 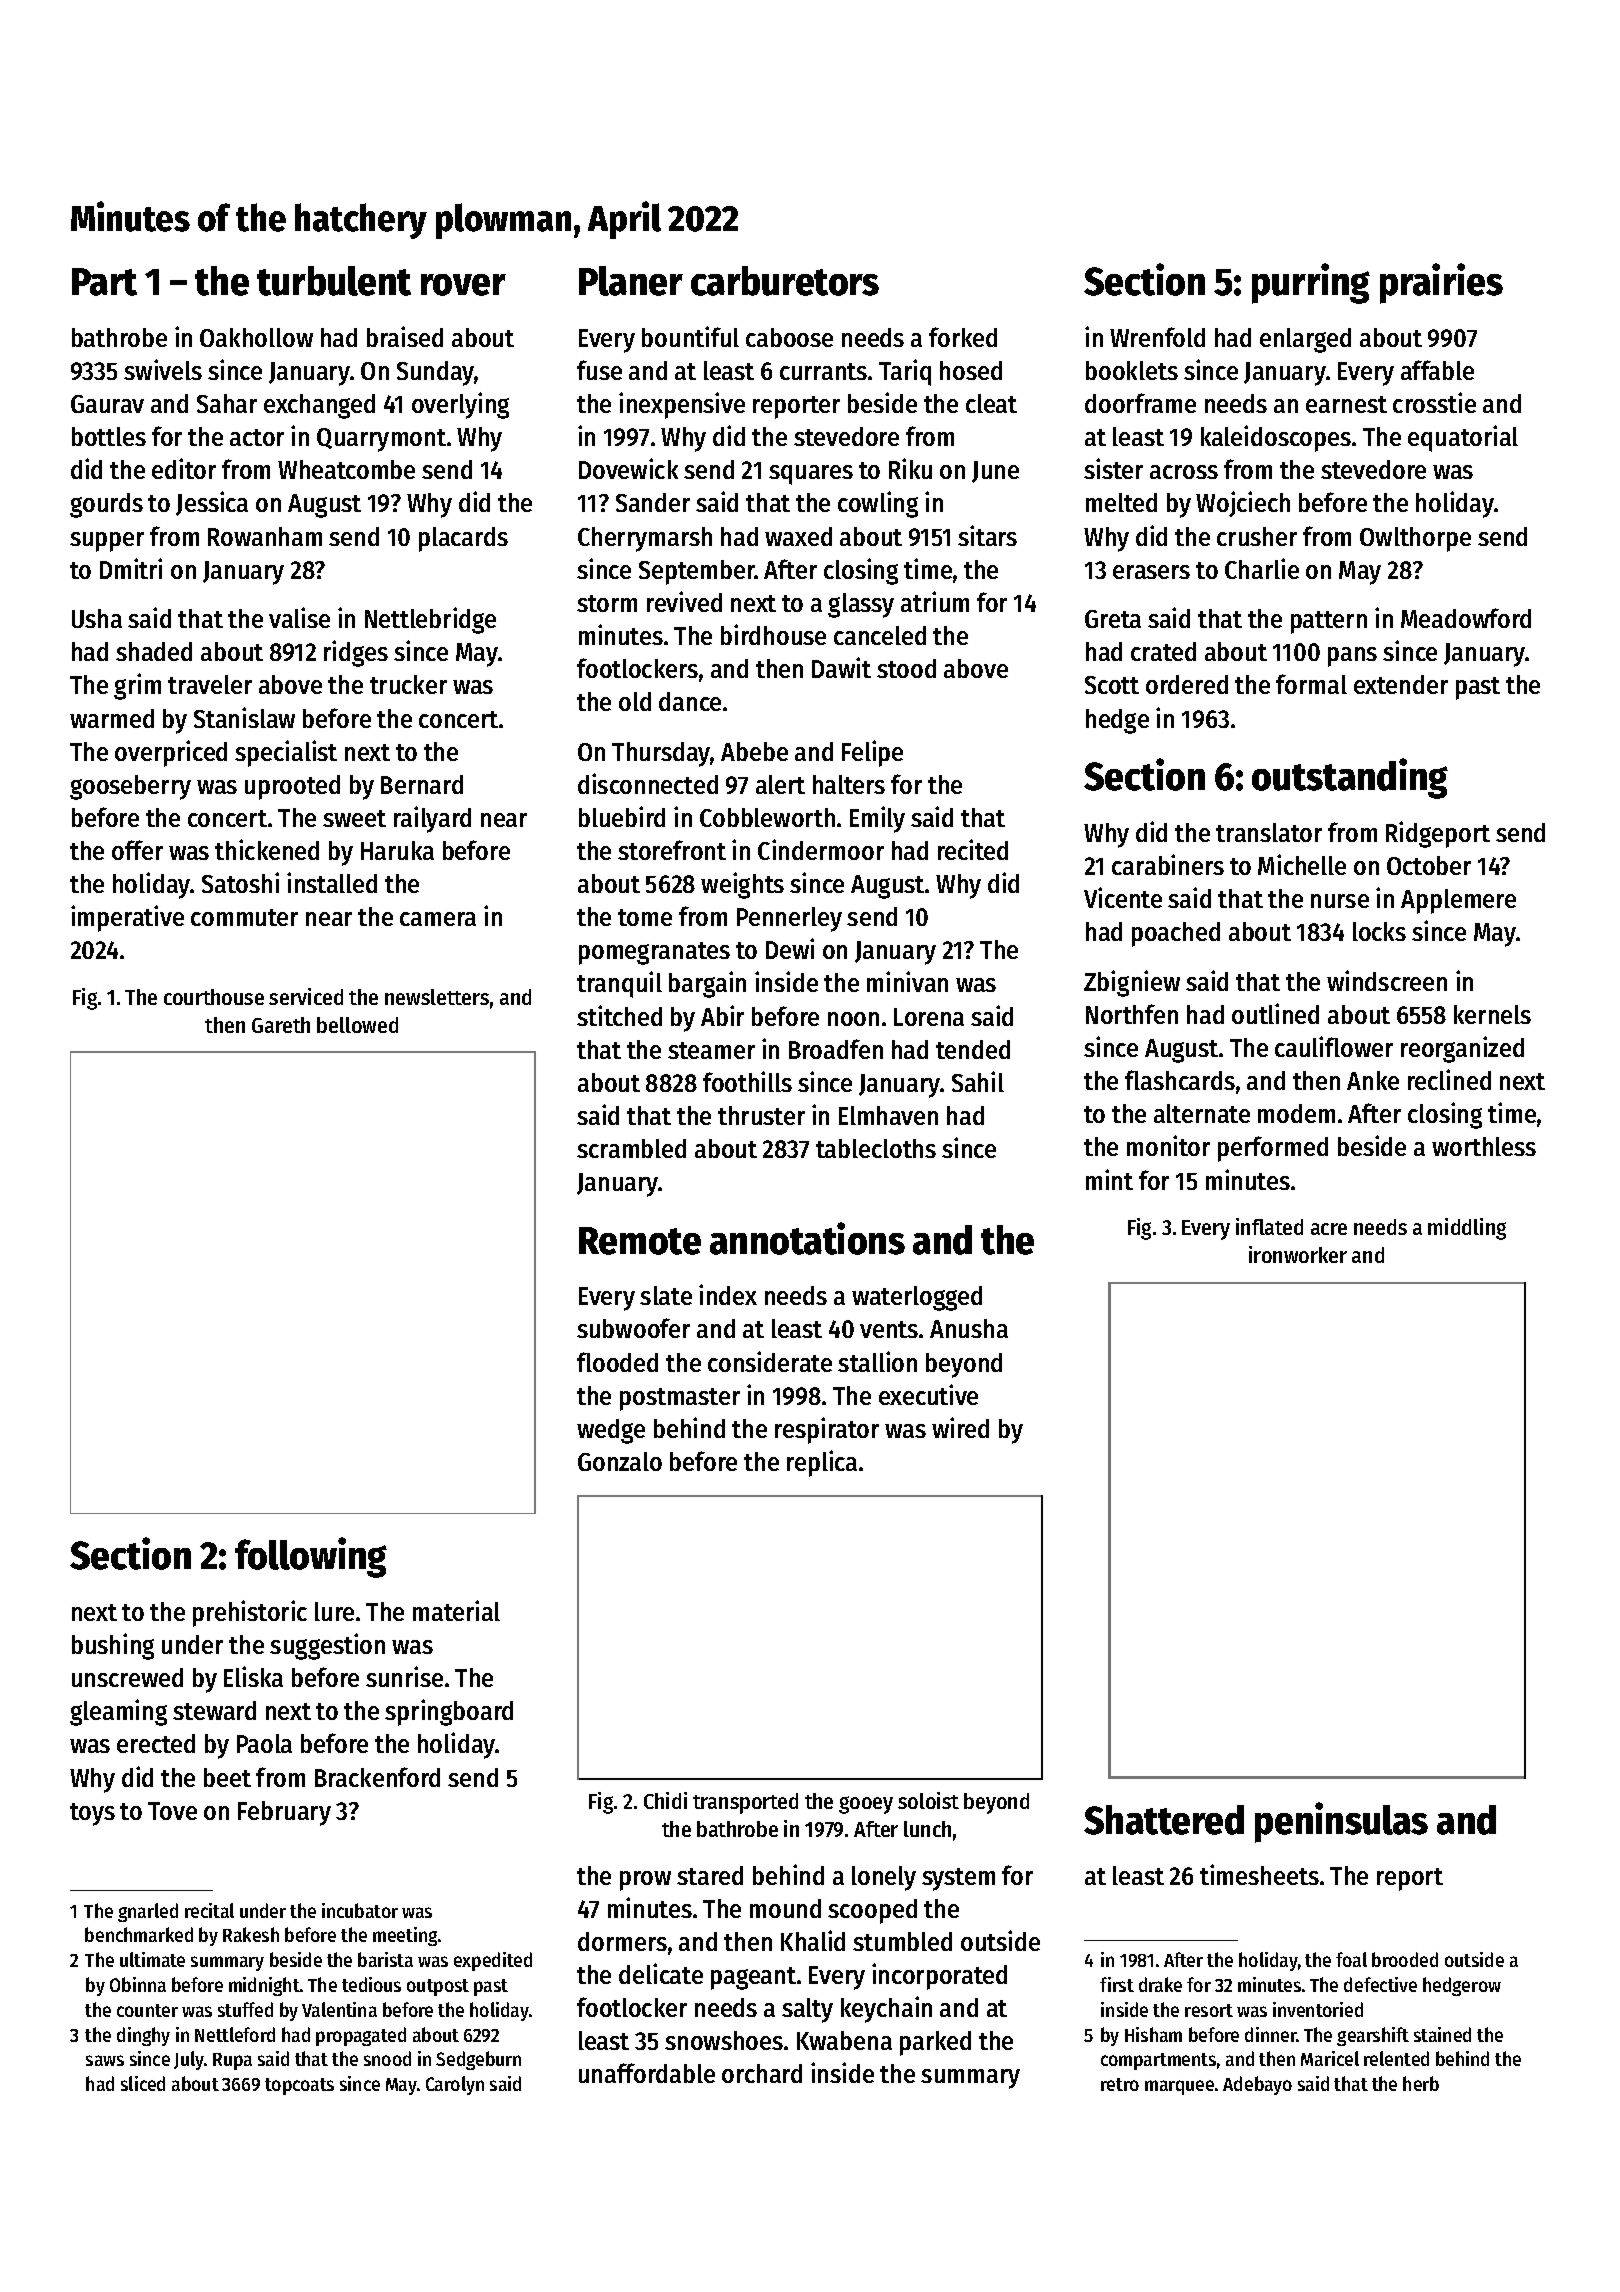 I want to click on performed, so click(x=1273, y=1149).
